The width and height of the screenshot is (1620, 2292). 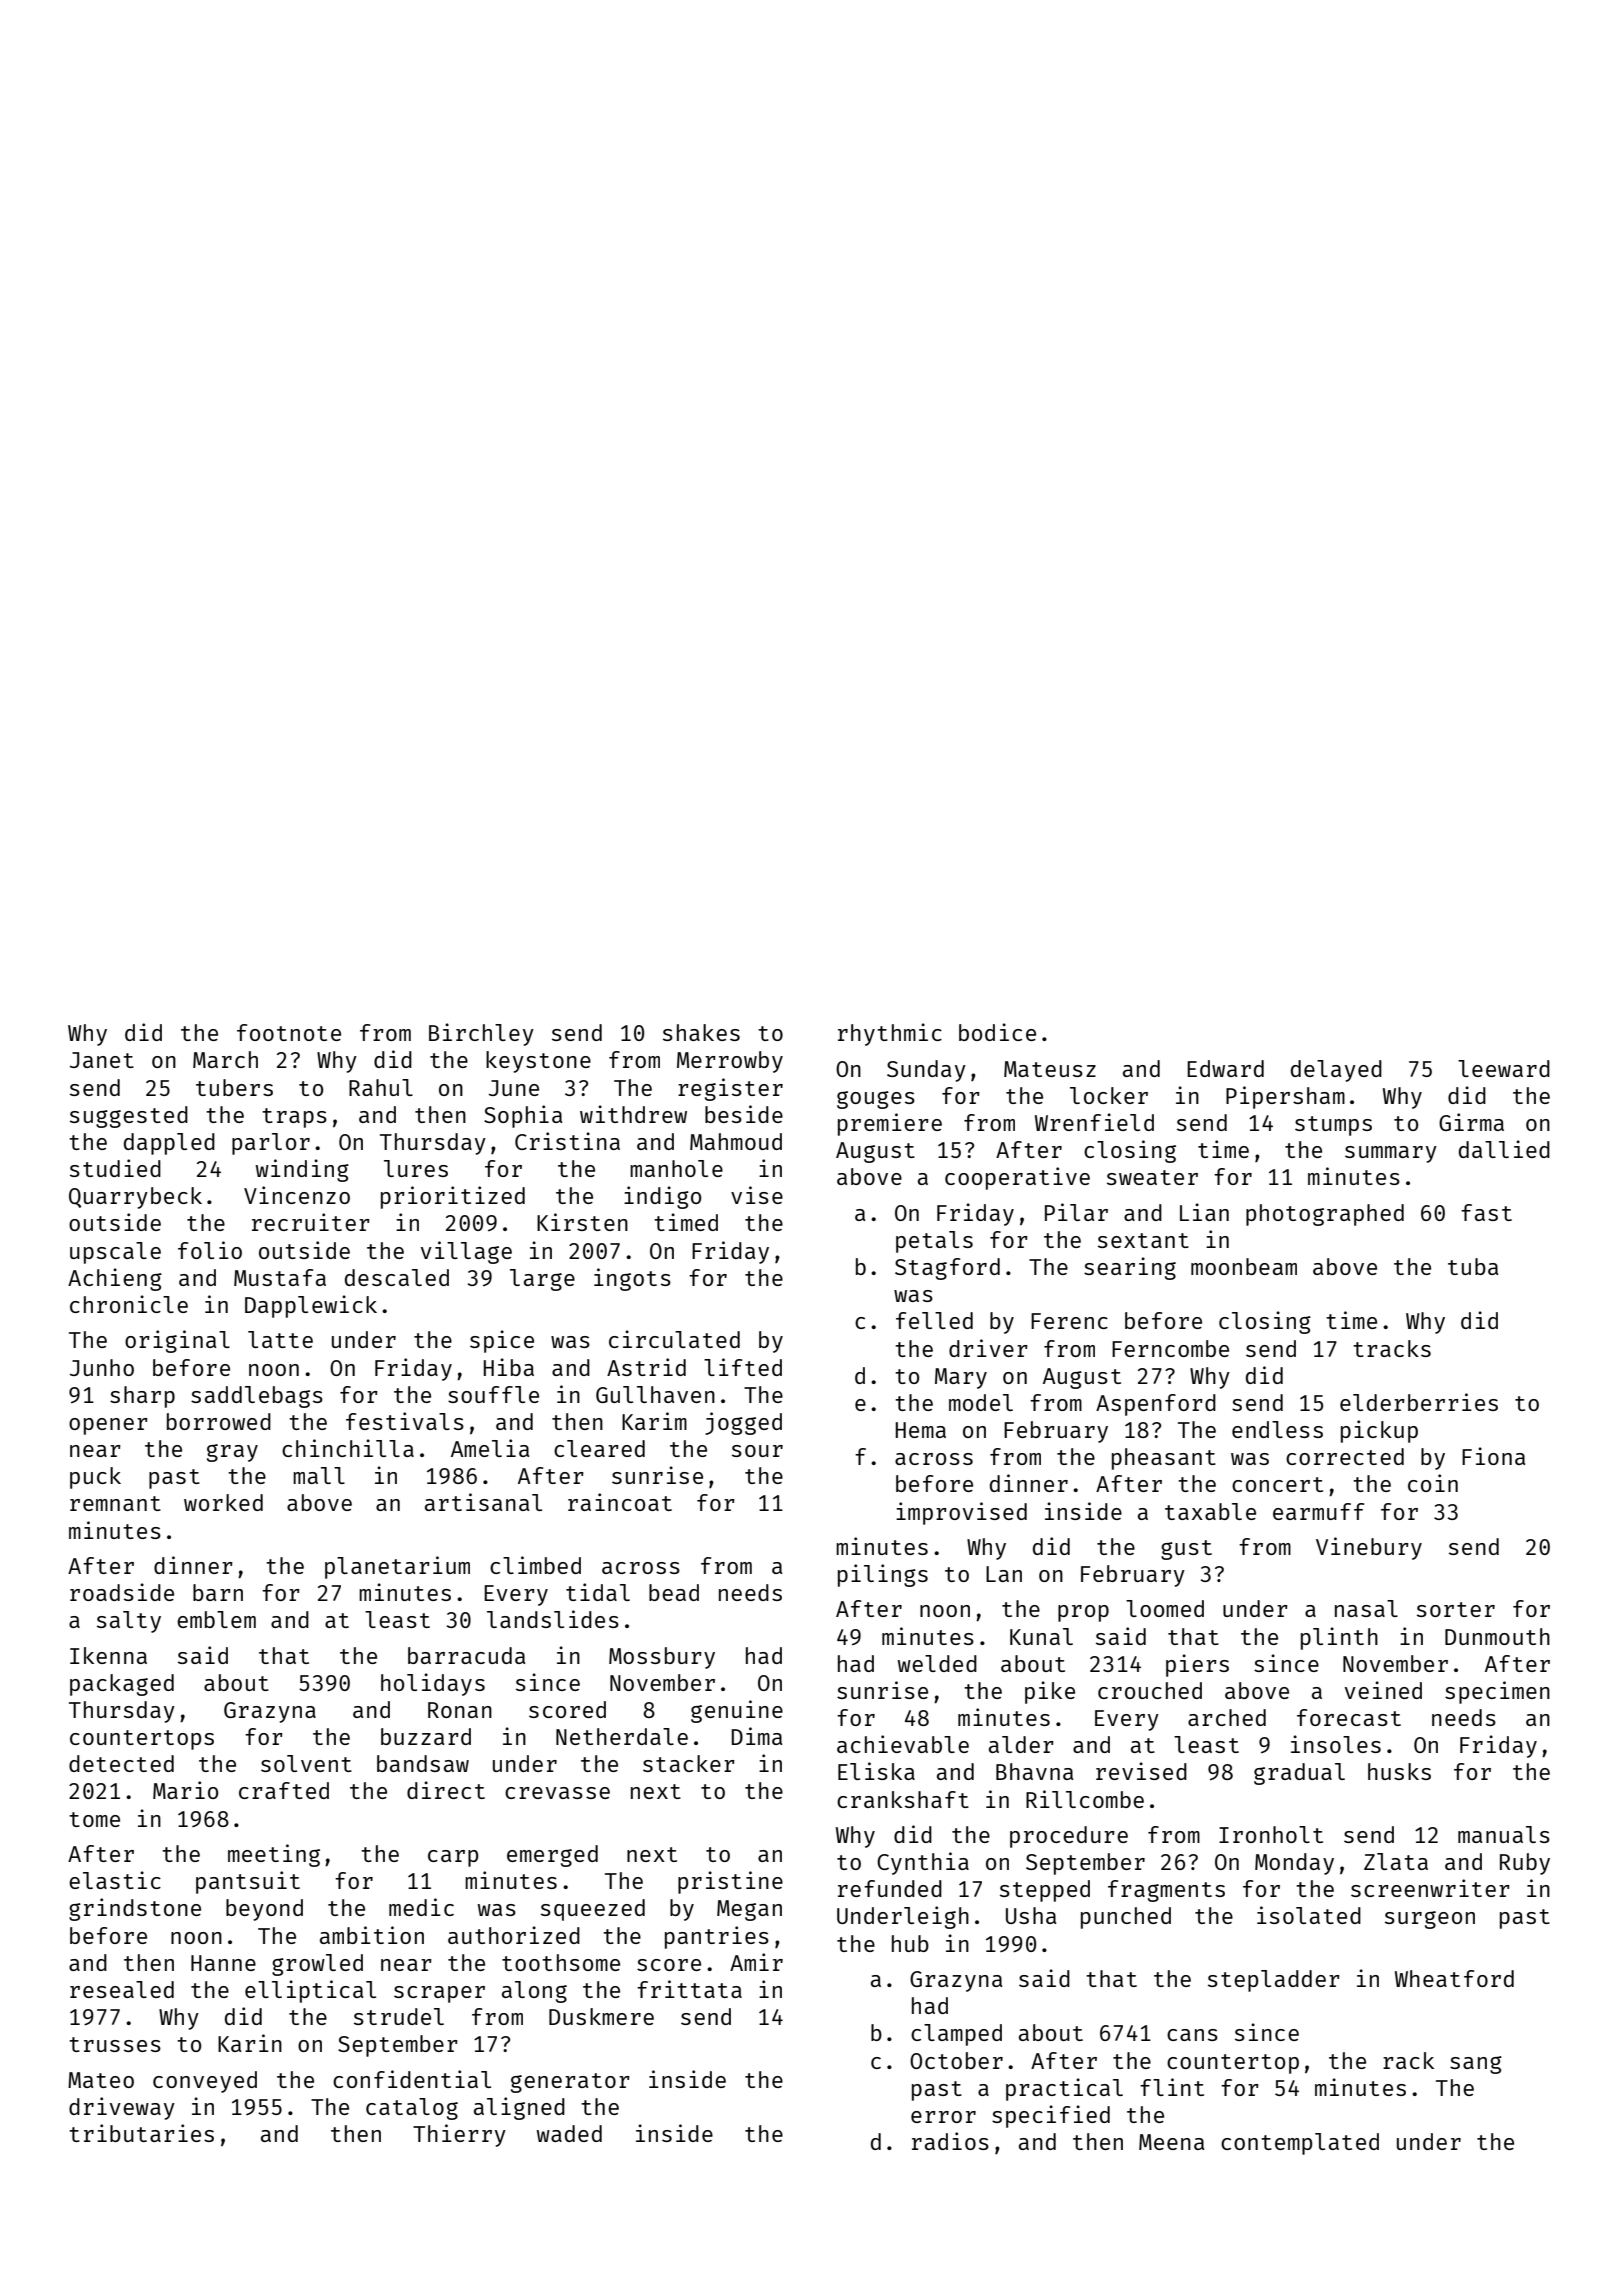 I want to click on Janet, so click(x=102, y=1060).
